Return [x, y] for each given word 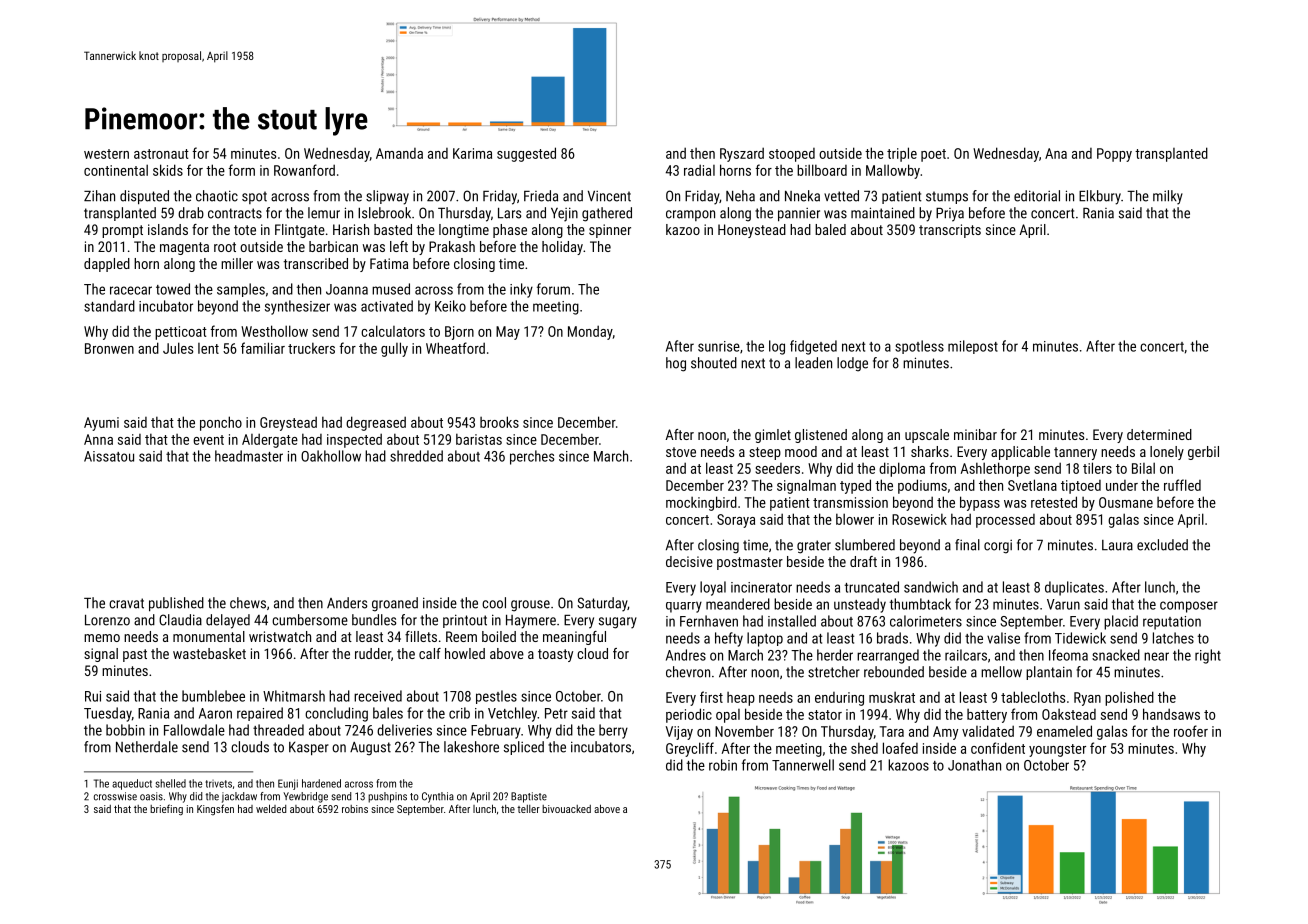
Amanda [399, 153]
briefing [166, 810]
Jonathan [974, 765]
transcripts [950, 231]
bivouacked [566, 809]
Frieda [541, 196]
